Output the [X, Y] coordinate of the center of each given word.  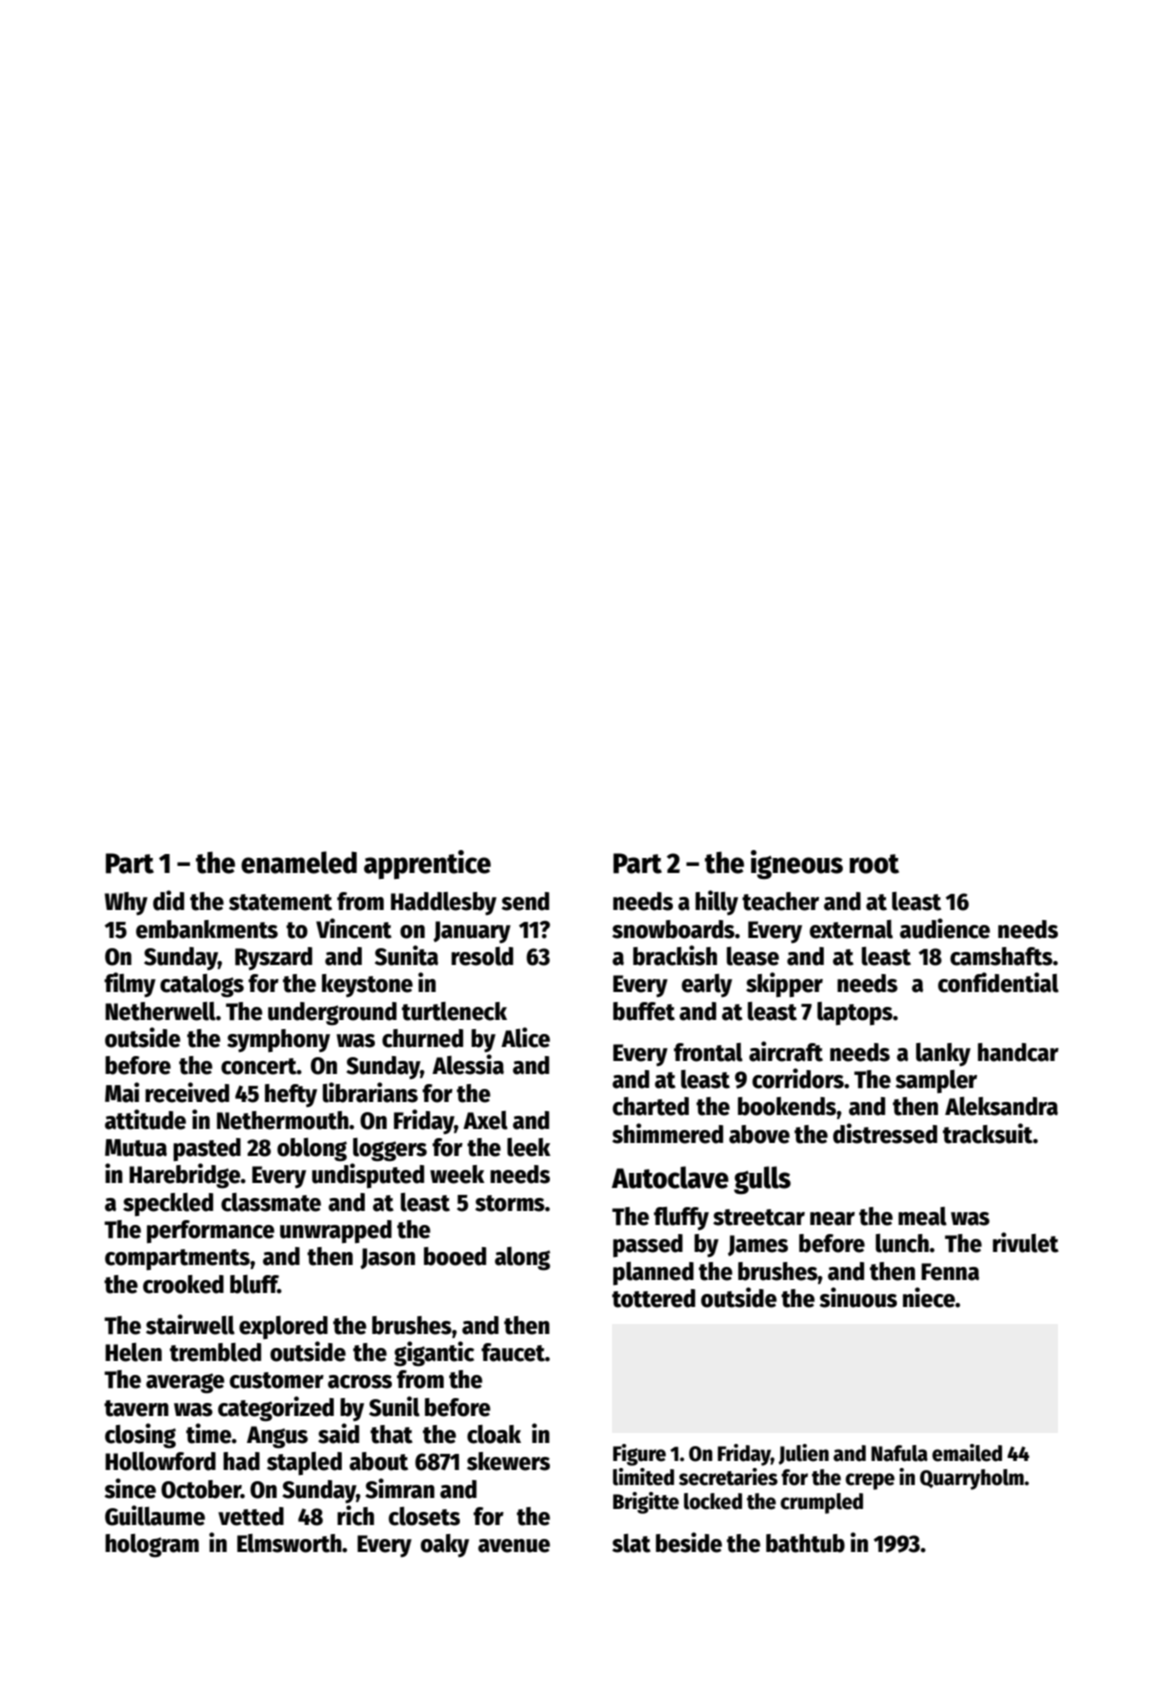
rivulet [1026, 1242]
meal [922, 1216]
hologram [152, 1545]
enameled [299, 862]
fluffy [681, 1218]
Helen [133, 1352]
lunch [902, 1243]
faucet [513, 1352]
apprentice [427, 864]
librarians [370, 1092]
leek [529, 1147]
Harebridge [185, 1176]
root [874, 864]
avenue [514, 1546]
